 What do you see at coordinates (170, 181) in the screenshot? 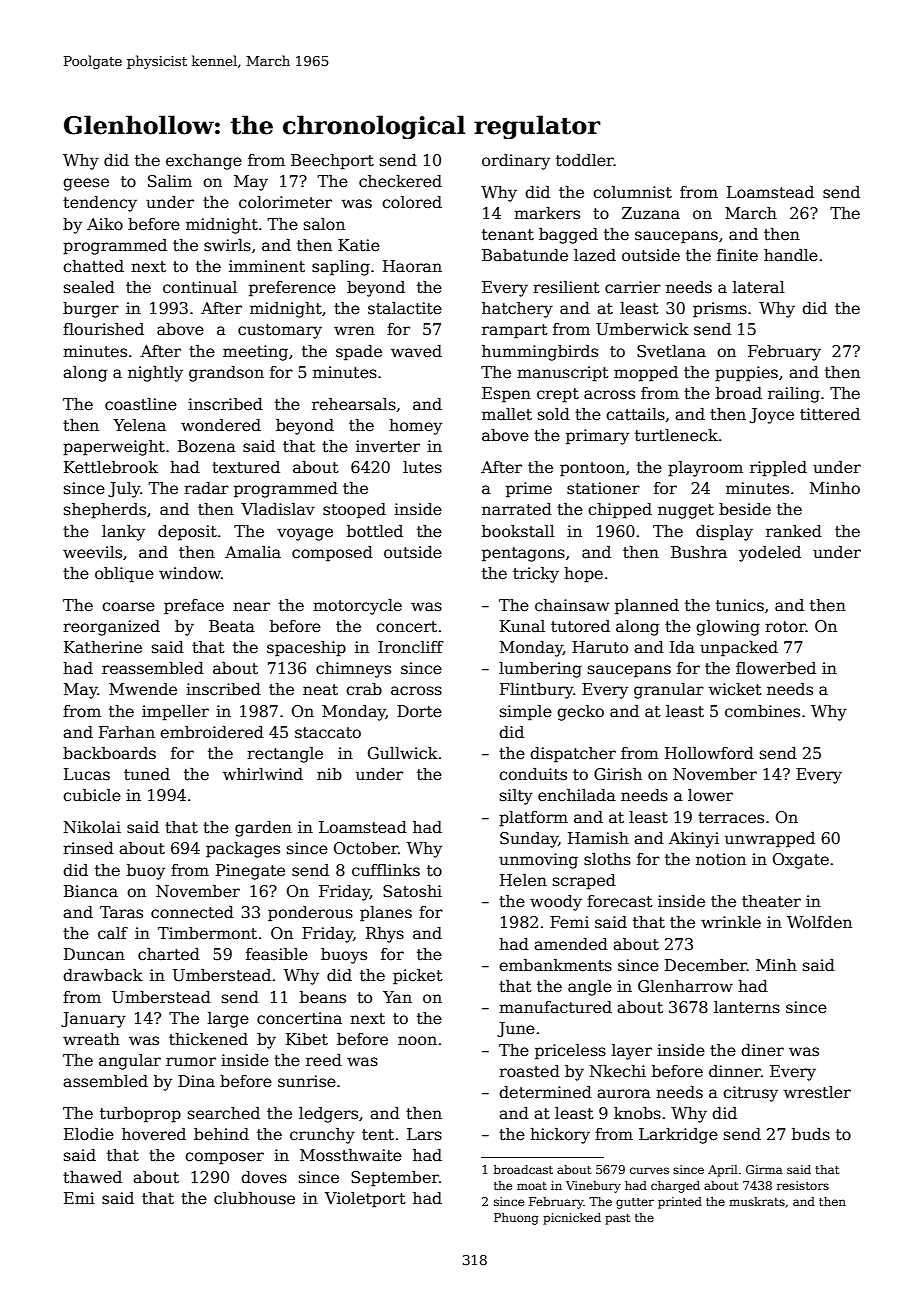
I see `Salim` at bounding box center [170, 181].
